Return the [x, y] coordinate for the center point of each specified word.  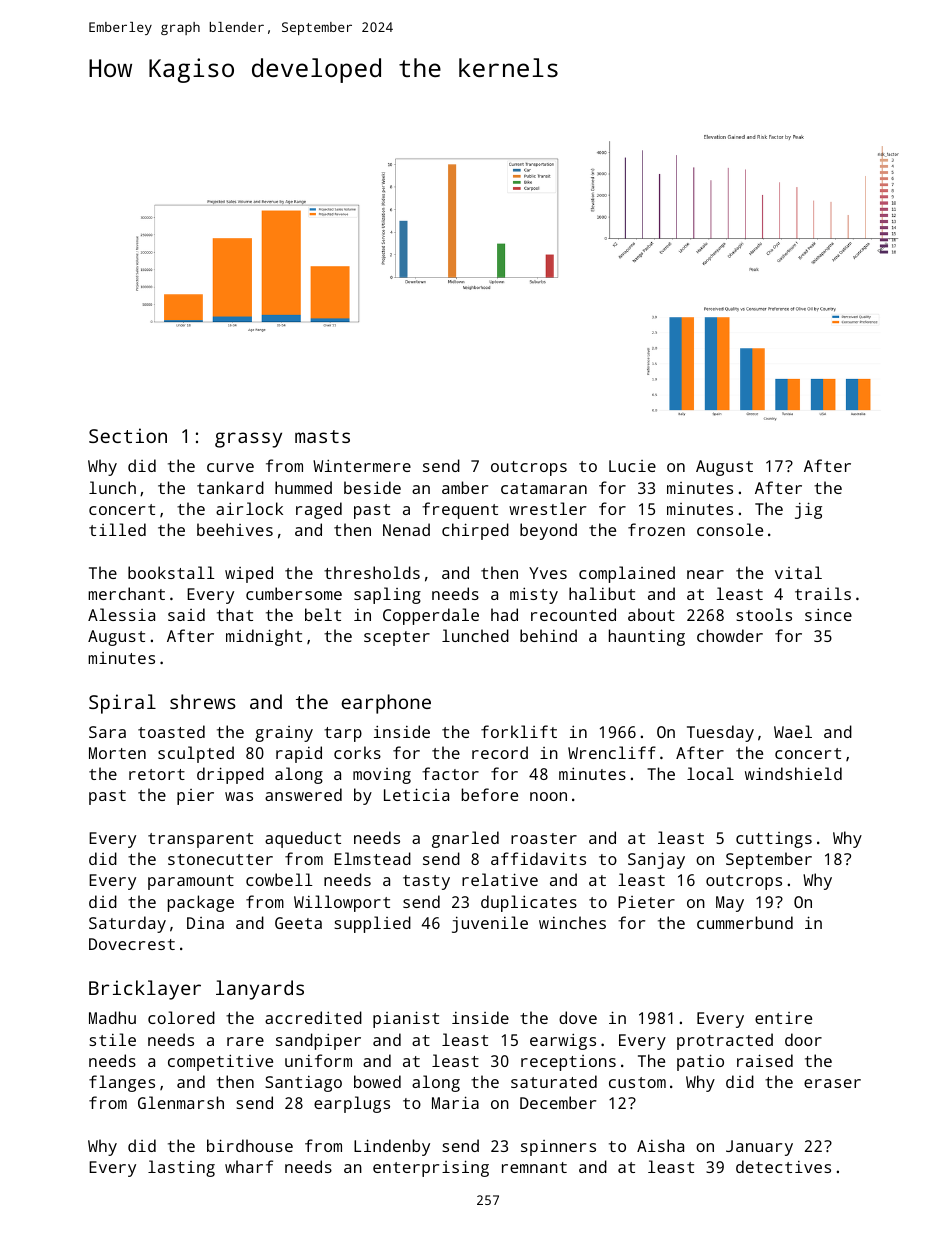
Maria [455, 1102]
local [710, 773]
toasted [171, 731]
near [705, 574]
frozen [656, 529]
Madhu [112, 1017]
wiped [249, 574]
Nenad [406, 529]
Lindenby [392, 1147]
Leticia [416, 794]
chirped [475, 531]
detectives [783, 1166]
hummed [303, 487]
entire [783, 1018]
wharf [249, 1166]
